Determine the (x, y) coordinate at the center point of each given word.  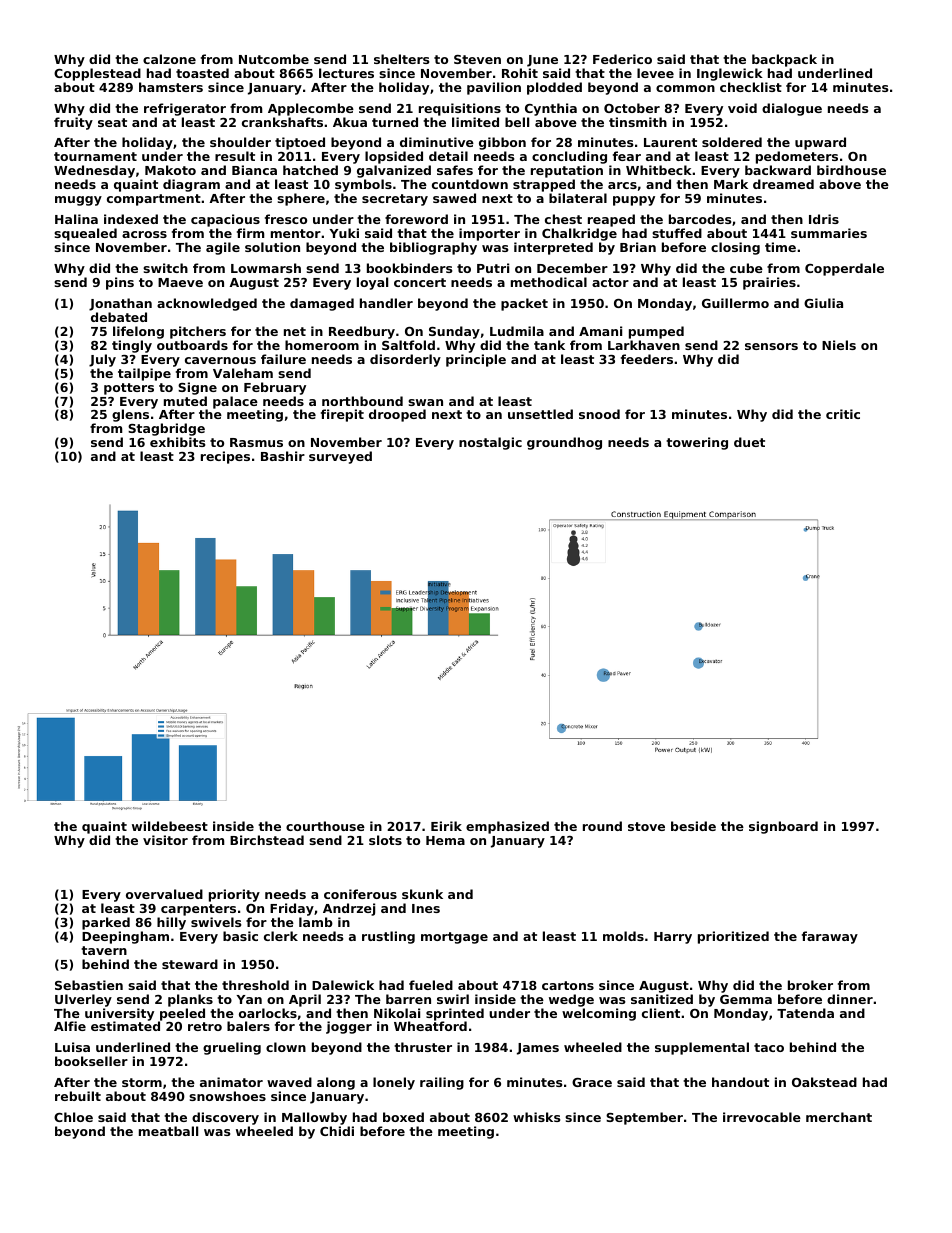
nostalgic (490, 443)
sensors (771, 346)
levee (655, 73)
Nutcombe (274, 59)
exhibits (177, 442)
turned (395, 122)
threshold (255, 985)
